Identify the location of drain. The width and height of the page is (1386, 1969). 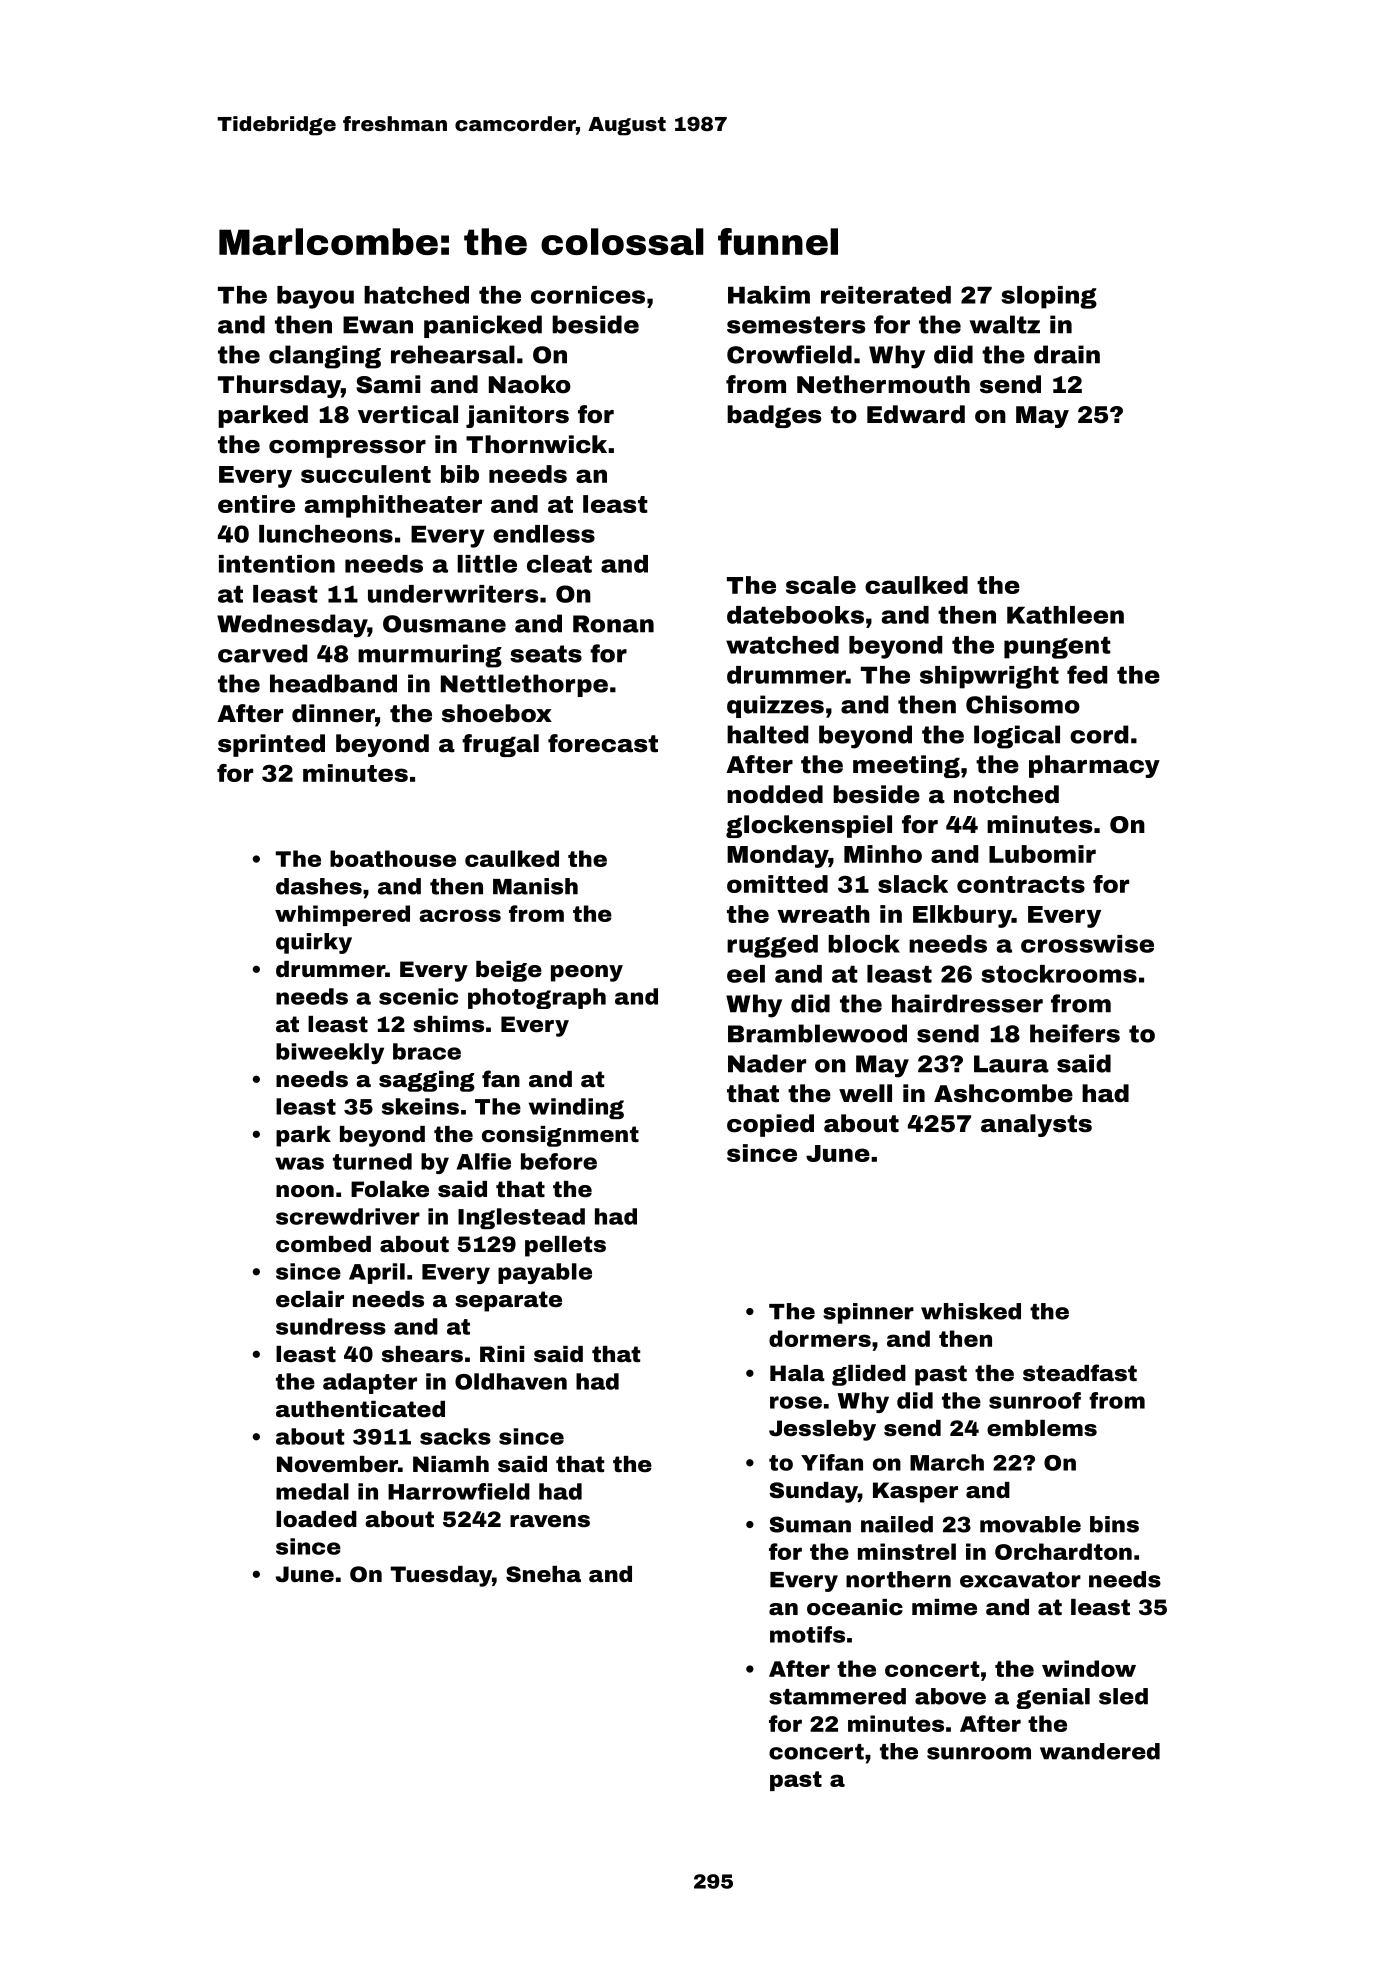
(1067, 354).
